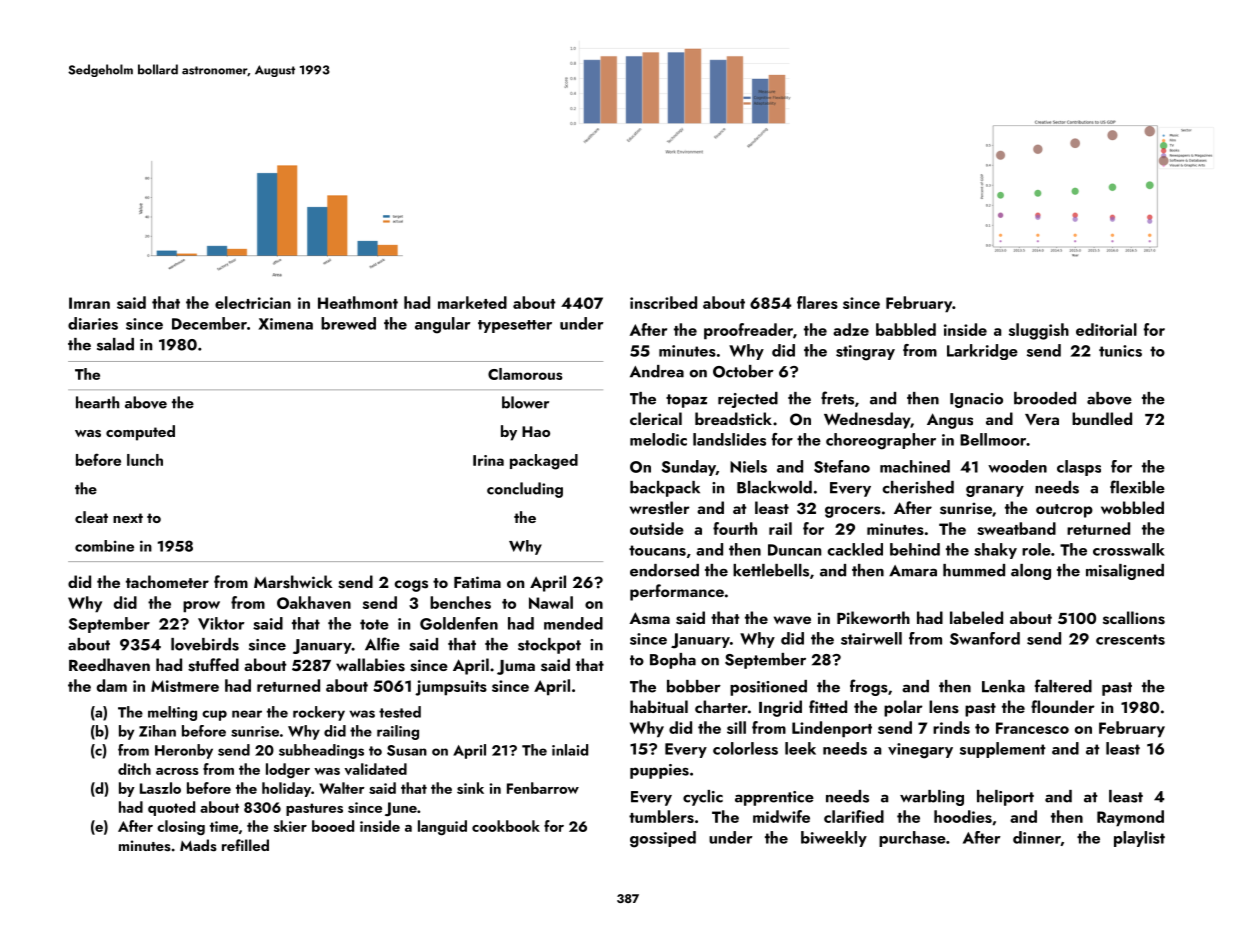 The height and width of the document is (952, 1233). What do you see at coordinates (89, 303) in the document?
I see `Imran` at bounding box center [89, 303].
